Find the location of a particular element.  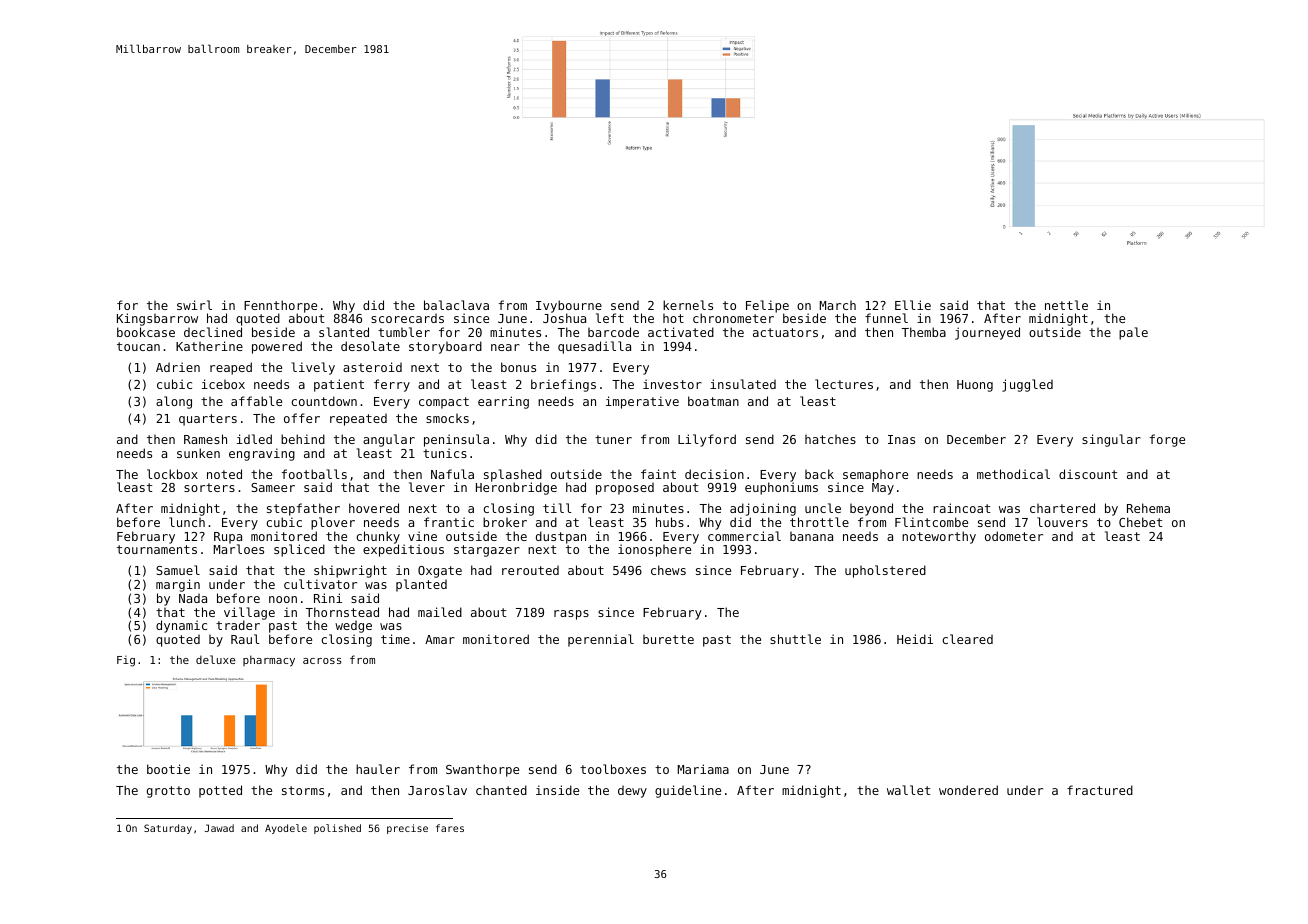

balaclava is located at coordinates (456, 305).
